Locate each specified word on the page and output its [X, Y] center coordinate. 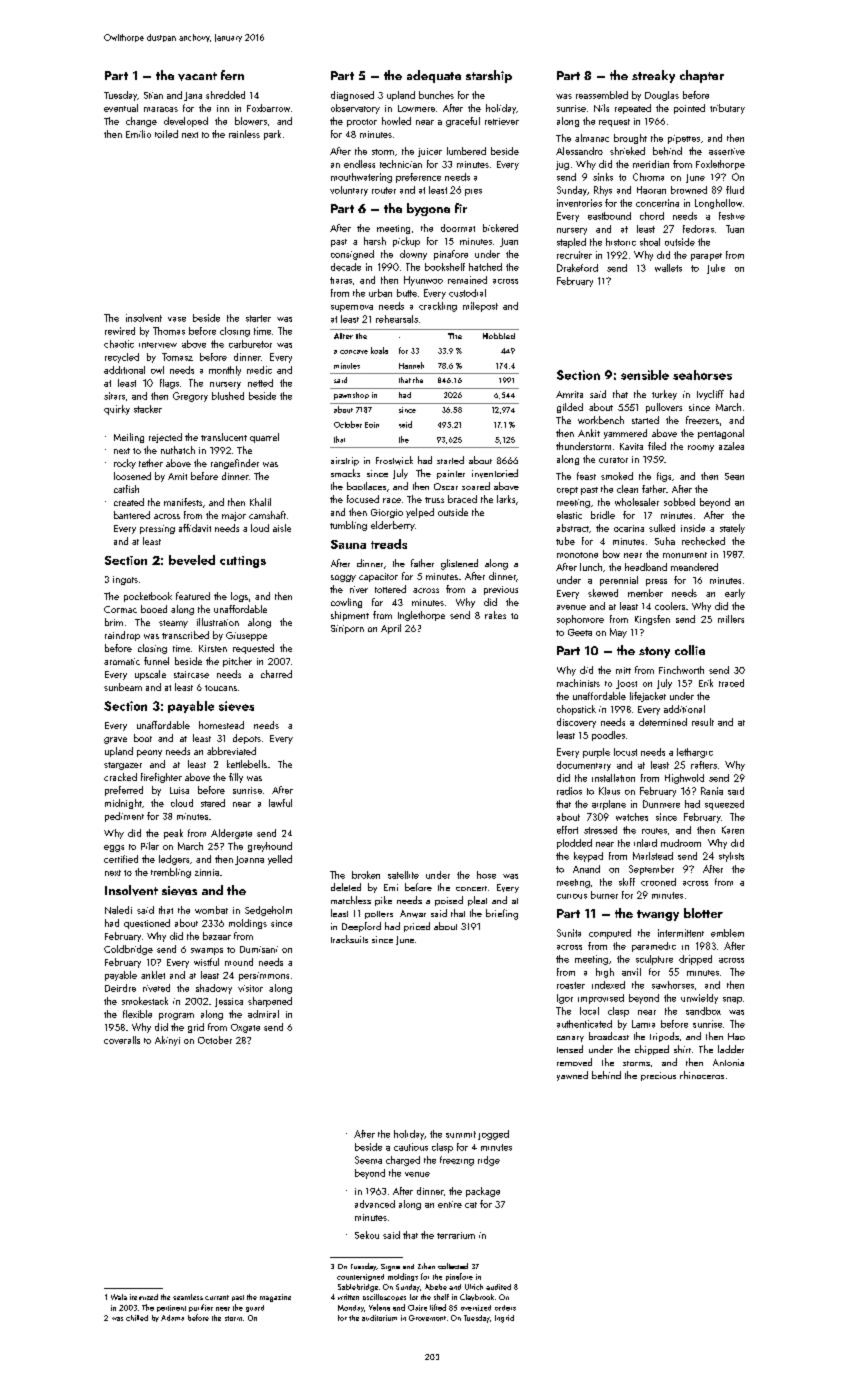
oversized [476, 1308]
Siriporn [347, 629]
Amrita [569, 394]
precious [658, 1076]
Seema [368, 1160]
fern [232, 75]
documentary [584, 766]
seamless [188, 1297]
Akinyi [167, 1041]
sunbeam [123, 687]
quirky [117, 410]
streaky [653, 76]
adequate [434, 76]
